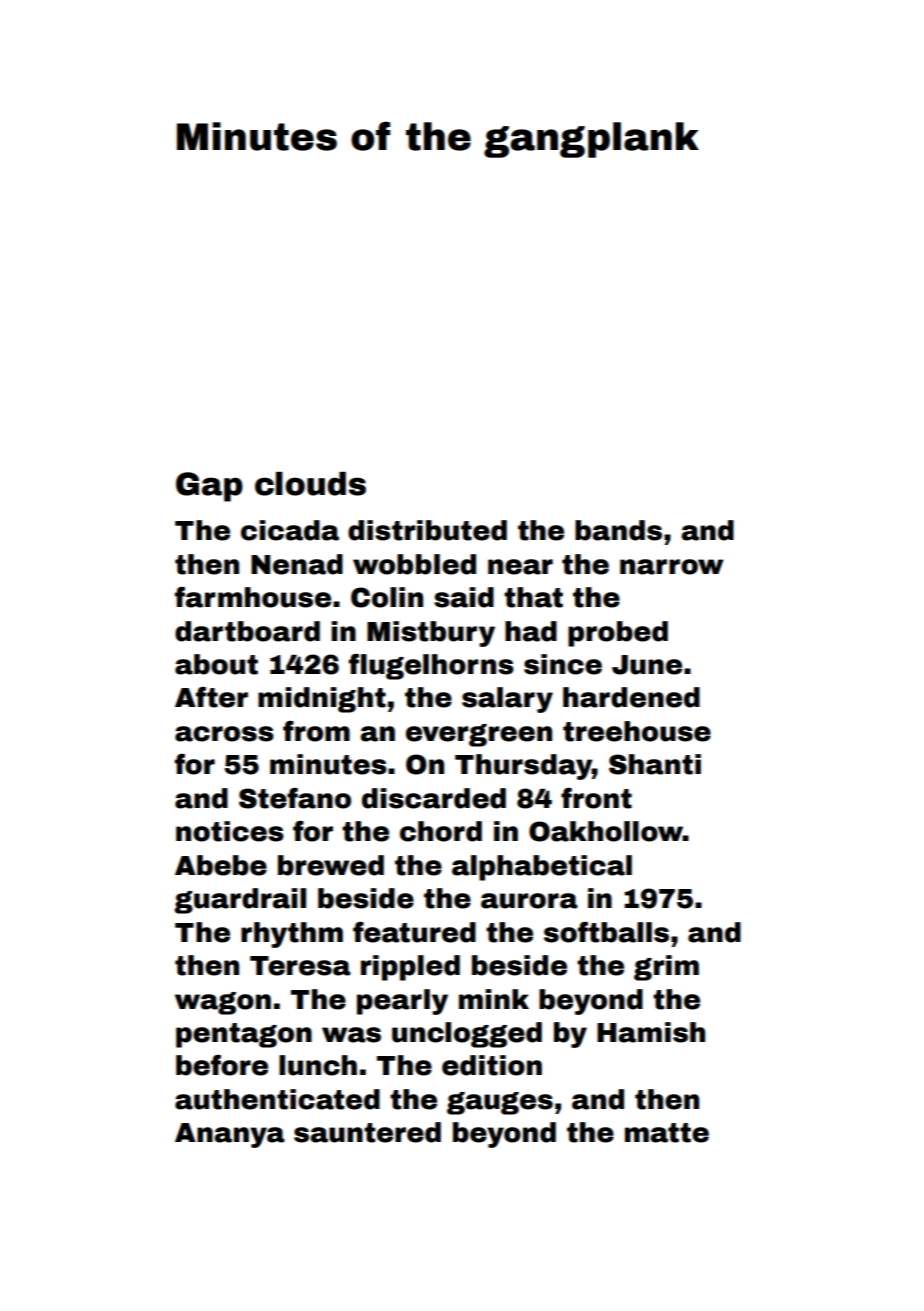 Image resolution: width=924 pixels, height=1311 pixels. Describe the element at coordinates (367, 1132) in the image. I see `sauntered` at that location.
